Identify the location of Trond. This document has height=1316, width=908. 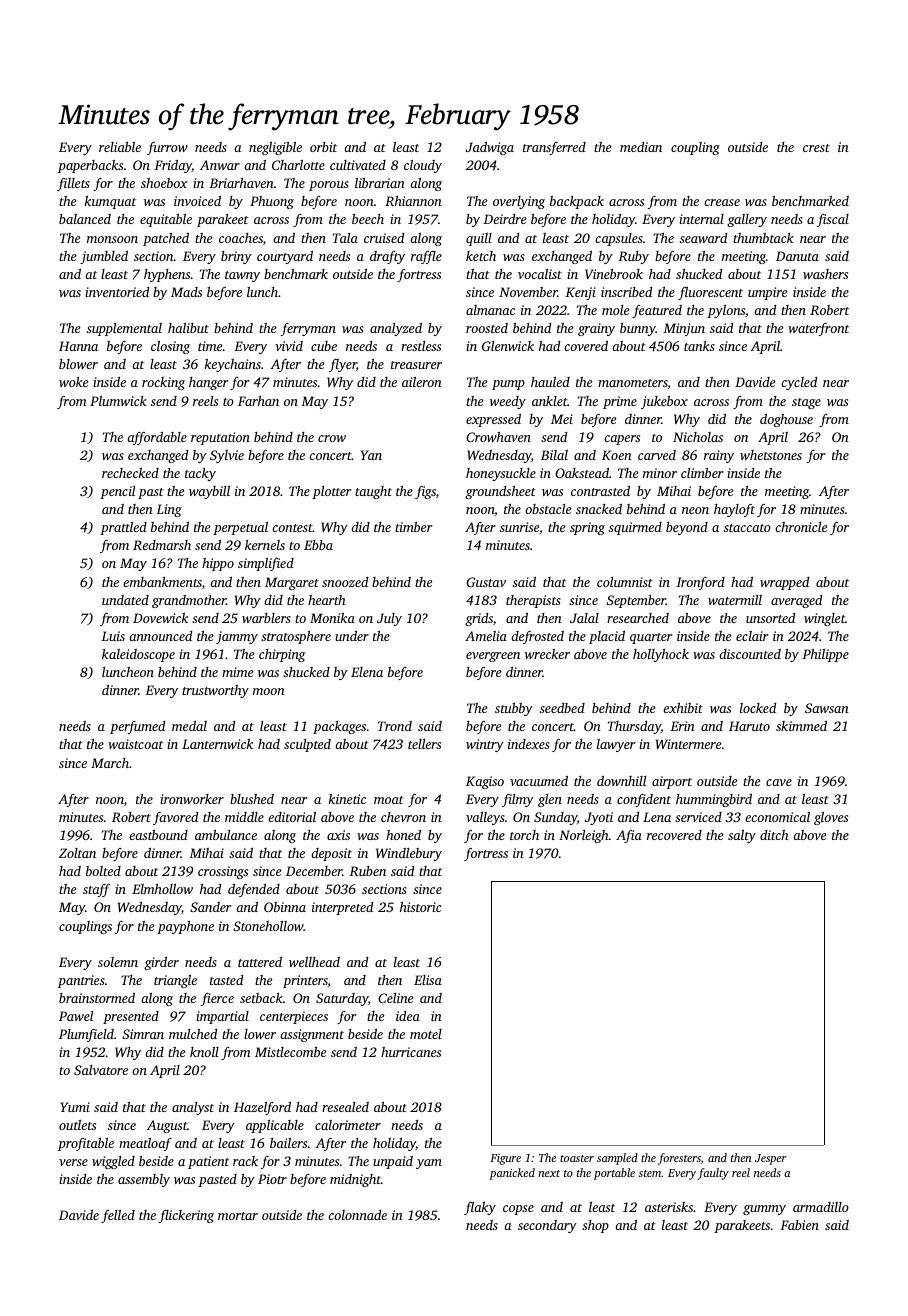
(395, 726).
